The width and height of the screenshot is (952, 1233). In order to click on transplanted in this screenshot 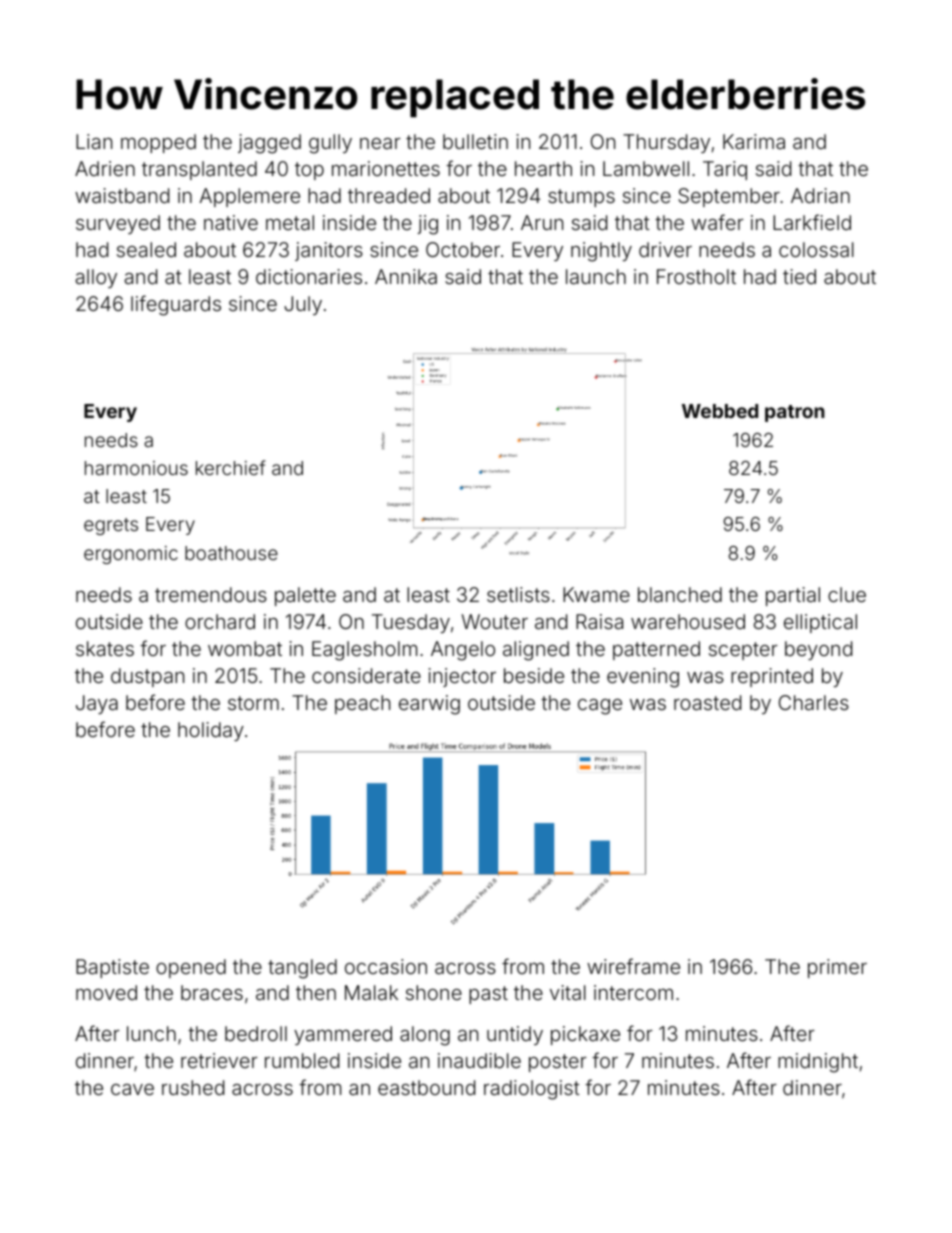, I will do `click(199, 170)`.
